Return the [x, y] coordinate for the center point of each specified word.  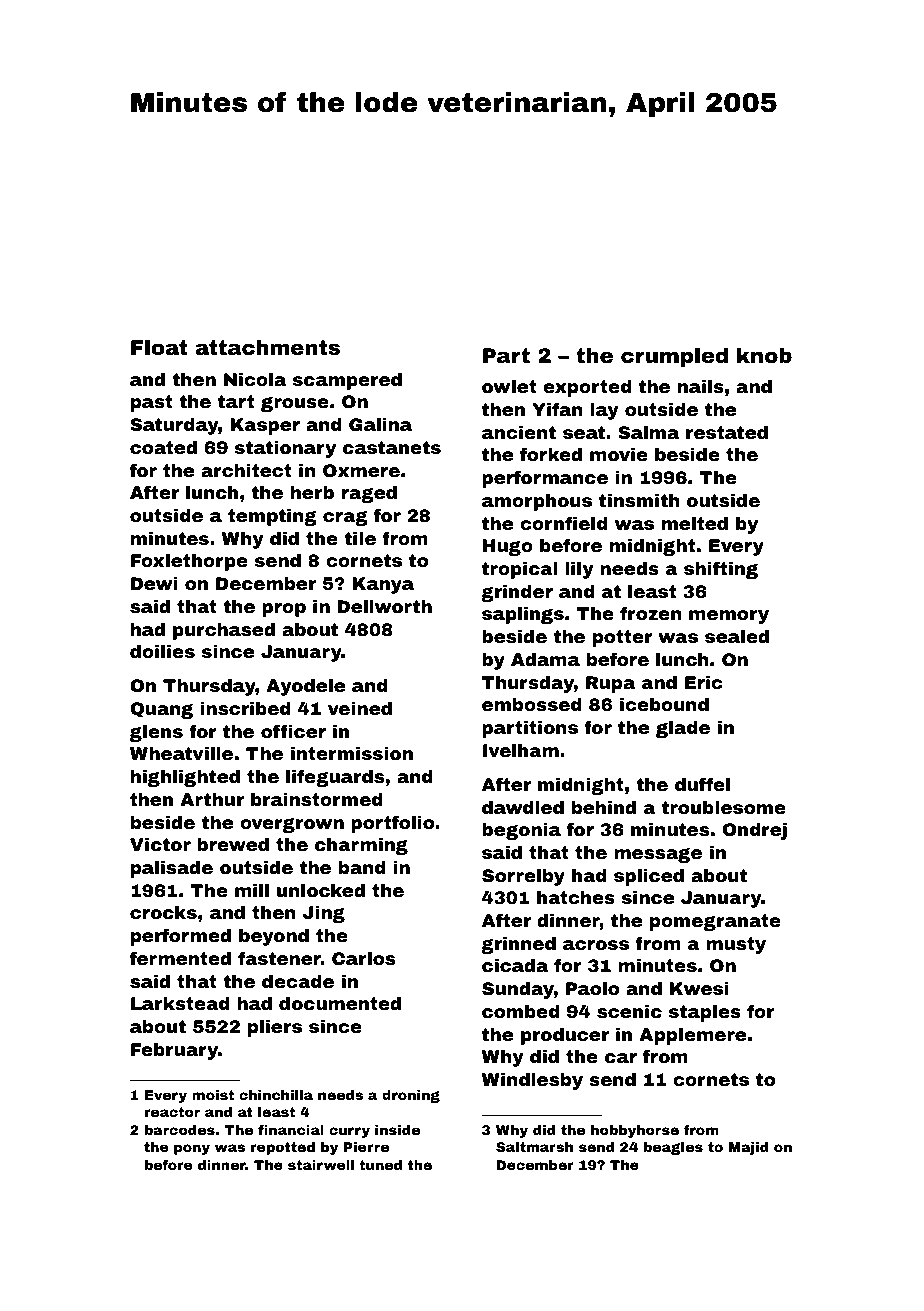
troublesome [724, 807]
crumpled [674, 357]
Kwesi [699, 988]
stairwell [321, 1165]
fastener [279, 958]
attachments [267, 347]
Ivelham [521, 750]
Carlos [363, 958]
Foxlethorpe [189, 562]
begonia [521, 831]
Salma [648, 432]
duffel [702, 784]
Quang [161, 710]
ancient [519, 432]
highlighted [185, 778]
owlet [509, 386]
